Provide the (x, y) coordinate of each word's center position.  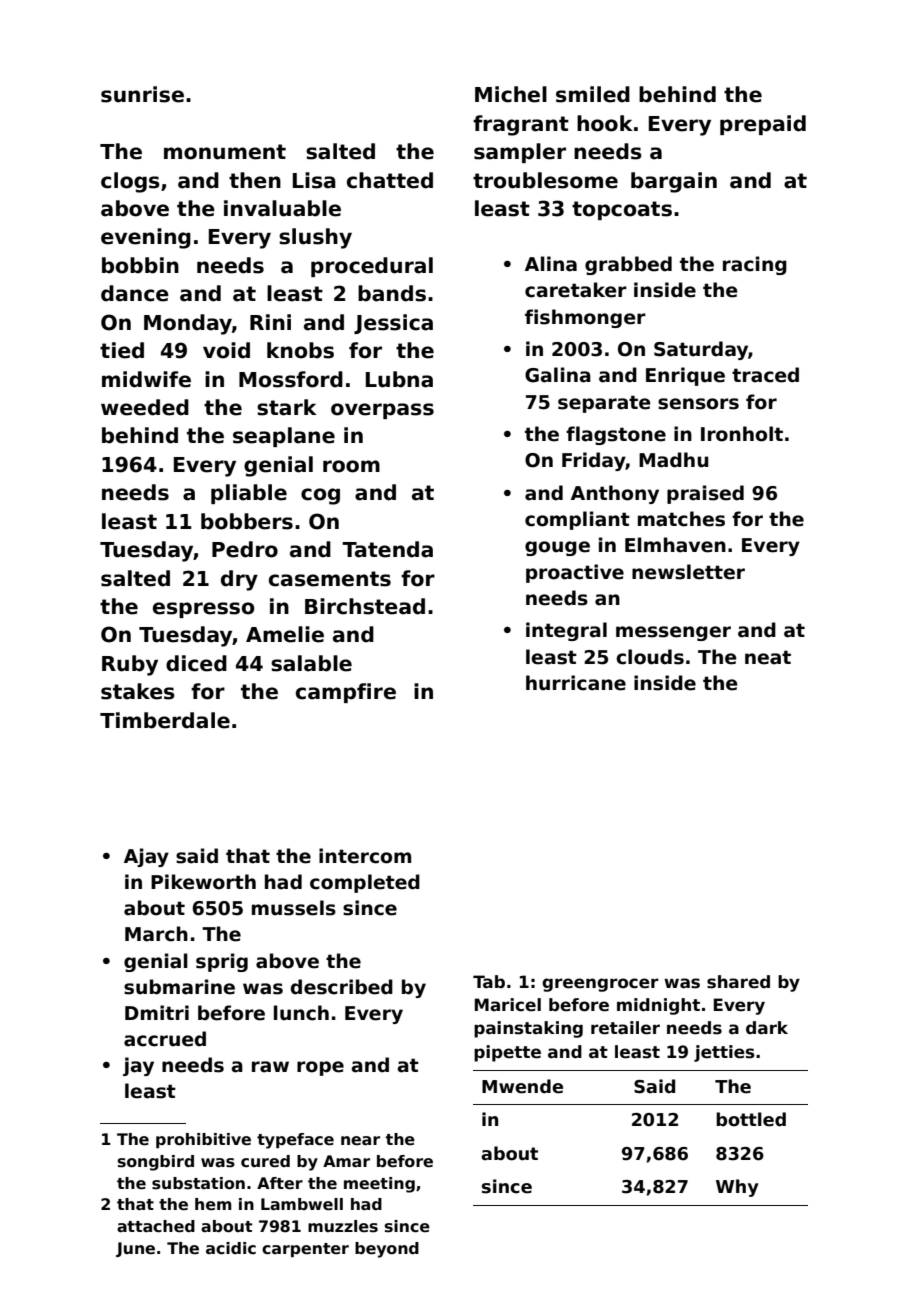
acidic (231, 1248)
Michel (511, 94)
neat (768, 657)
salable (311, 663)
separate (604, 404)
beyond (387, 1250)
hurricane (576, 683)
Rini (270, 322)
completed (365, 883)
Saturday (701, 350)
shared (738, 982)
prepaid (763, 125)
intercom (365, 856)
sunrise (142, 94)
